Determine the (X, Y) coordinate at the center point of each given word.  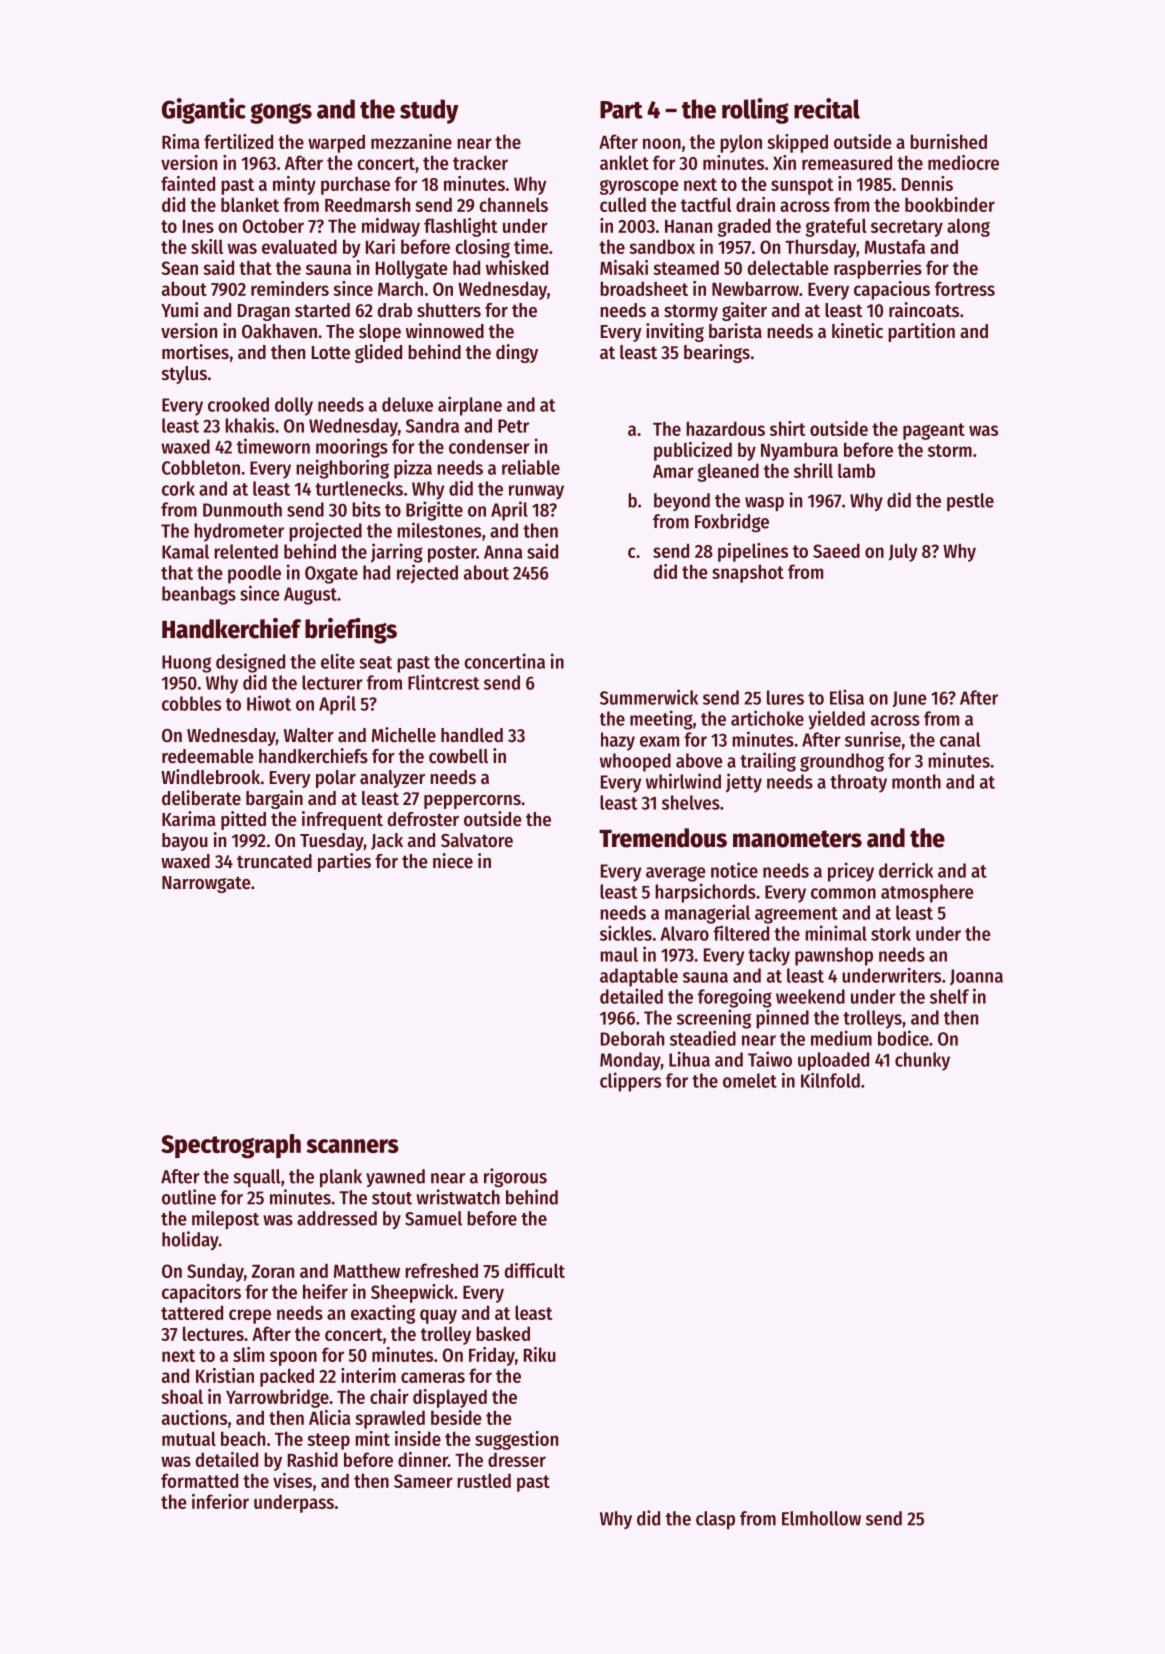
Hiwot (269, 703)
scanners (353, 1146)
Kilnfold (830, 1080)
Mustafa (895, 246)
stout (392, 1198)
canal (960, 739)
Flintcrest (443, 682)
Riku (540, 1354)
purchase (355, 185)
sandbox (662, 246)
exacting (383, 1314)
